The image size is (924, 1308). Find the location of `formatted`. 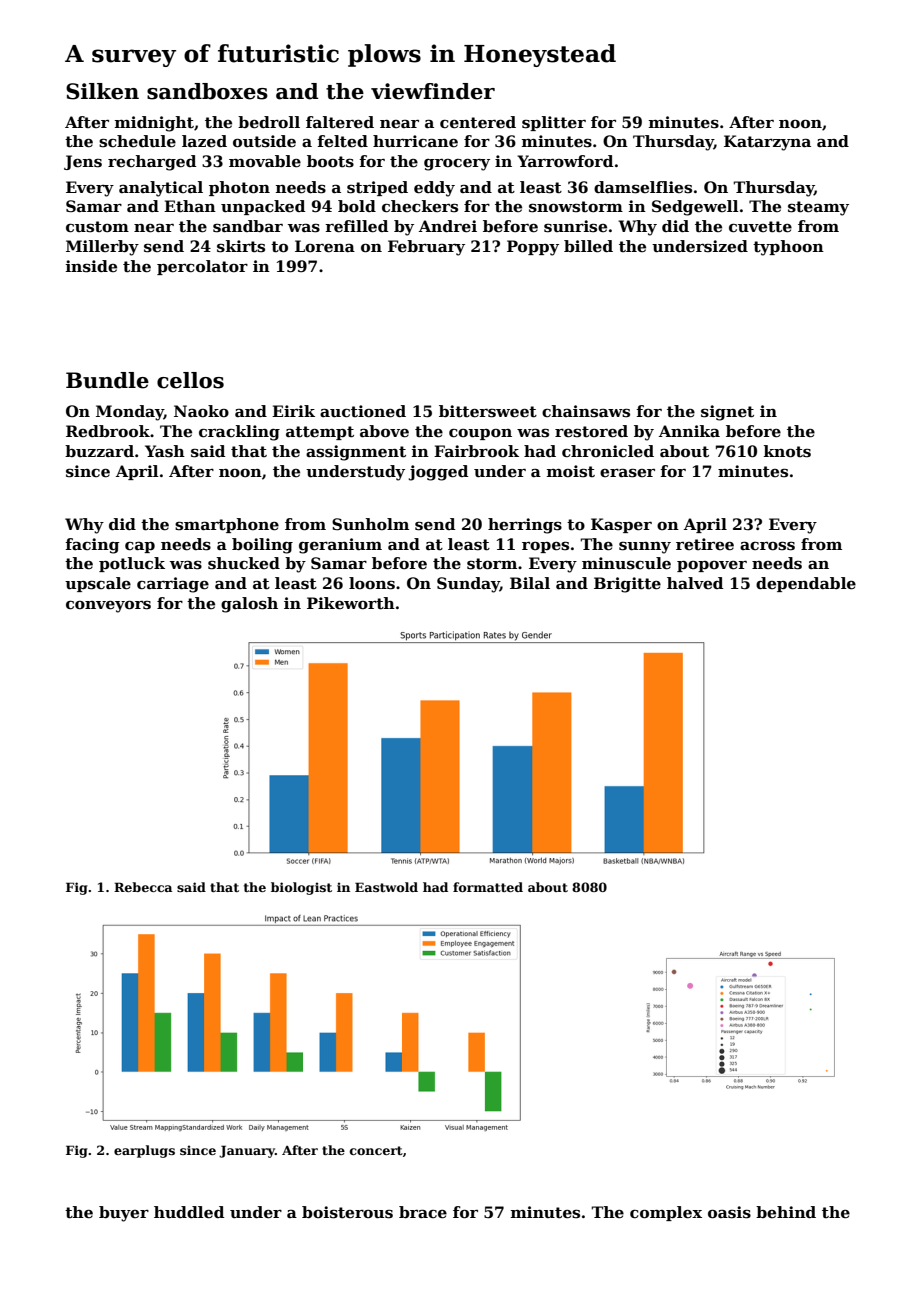

formatted is located at coordinates (488, 887).
